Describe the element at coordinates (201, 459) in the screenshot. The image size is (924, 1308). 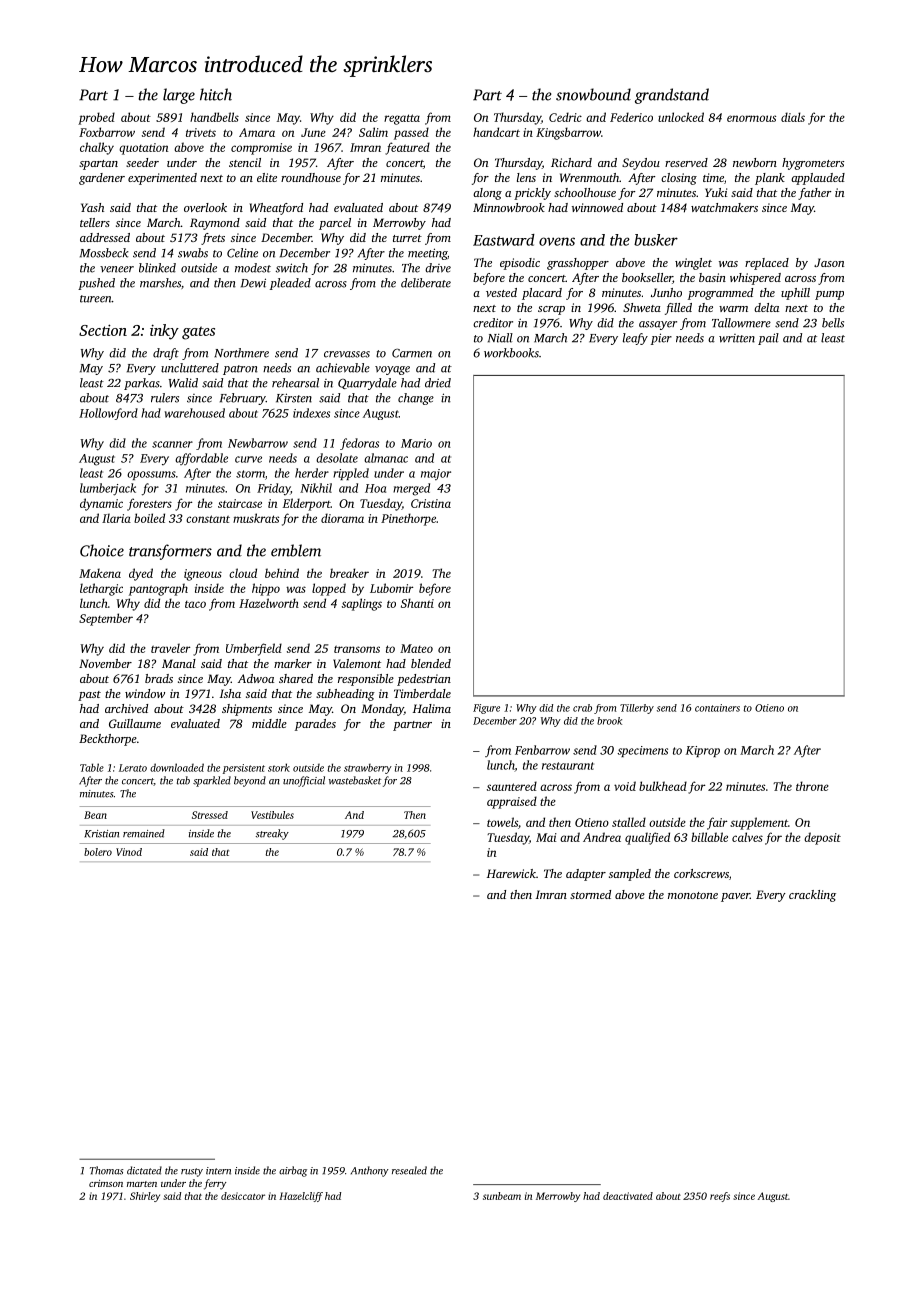
I see `affordable` at that location.
